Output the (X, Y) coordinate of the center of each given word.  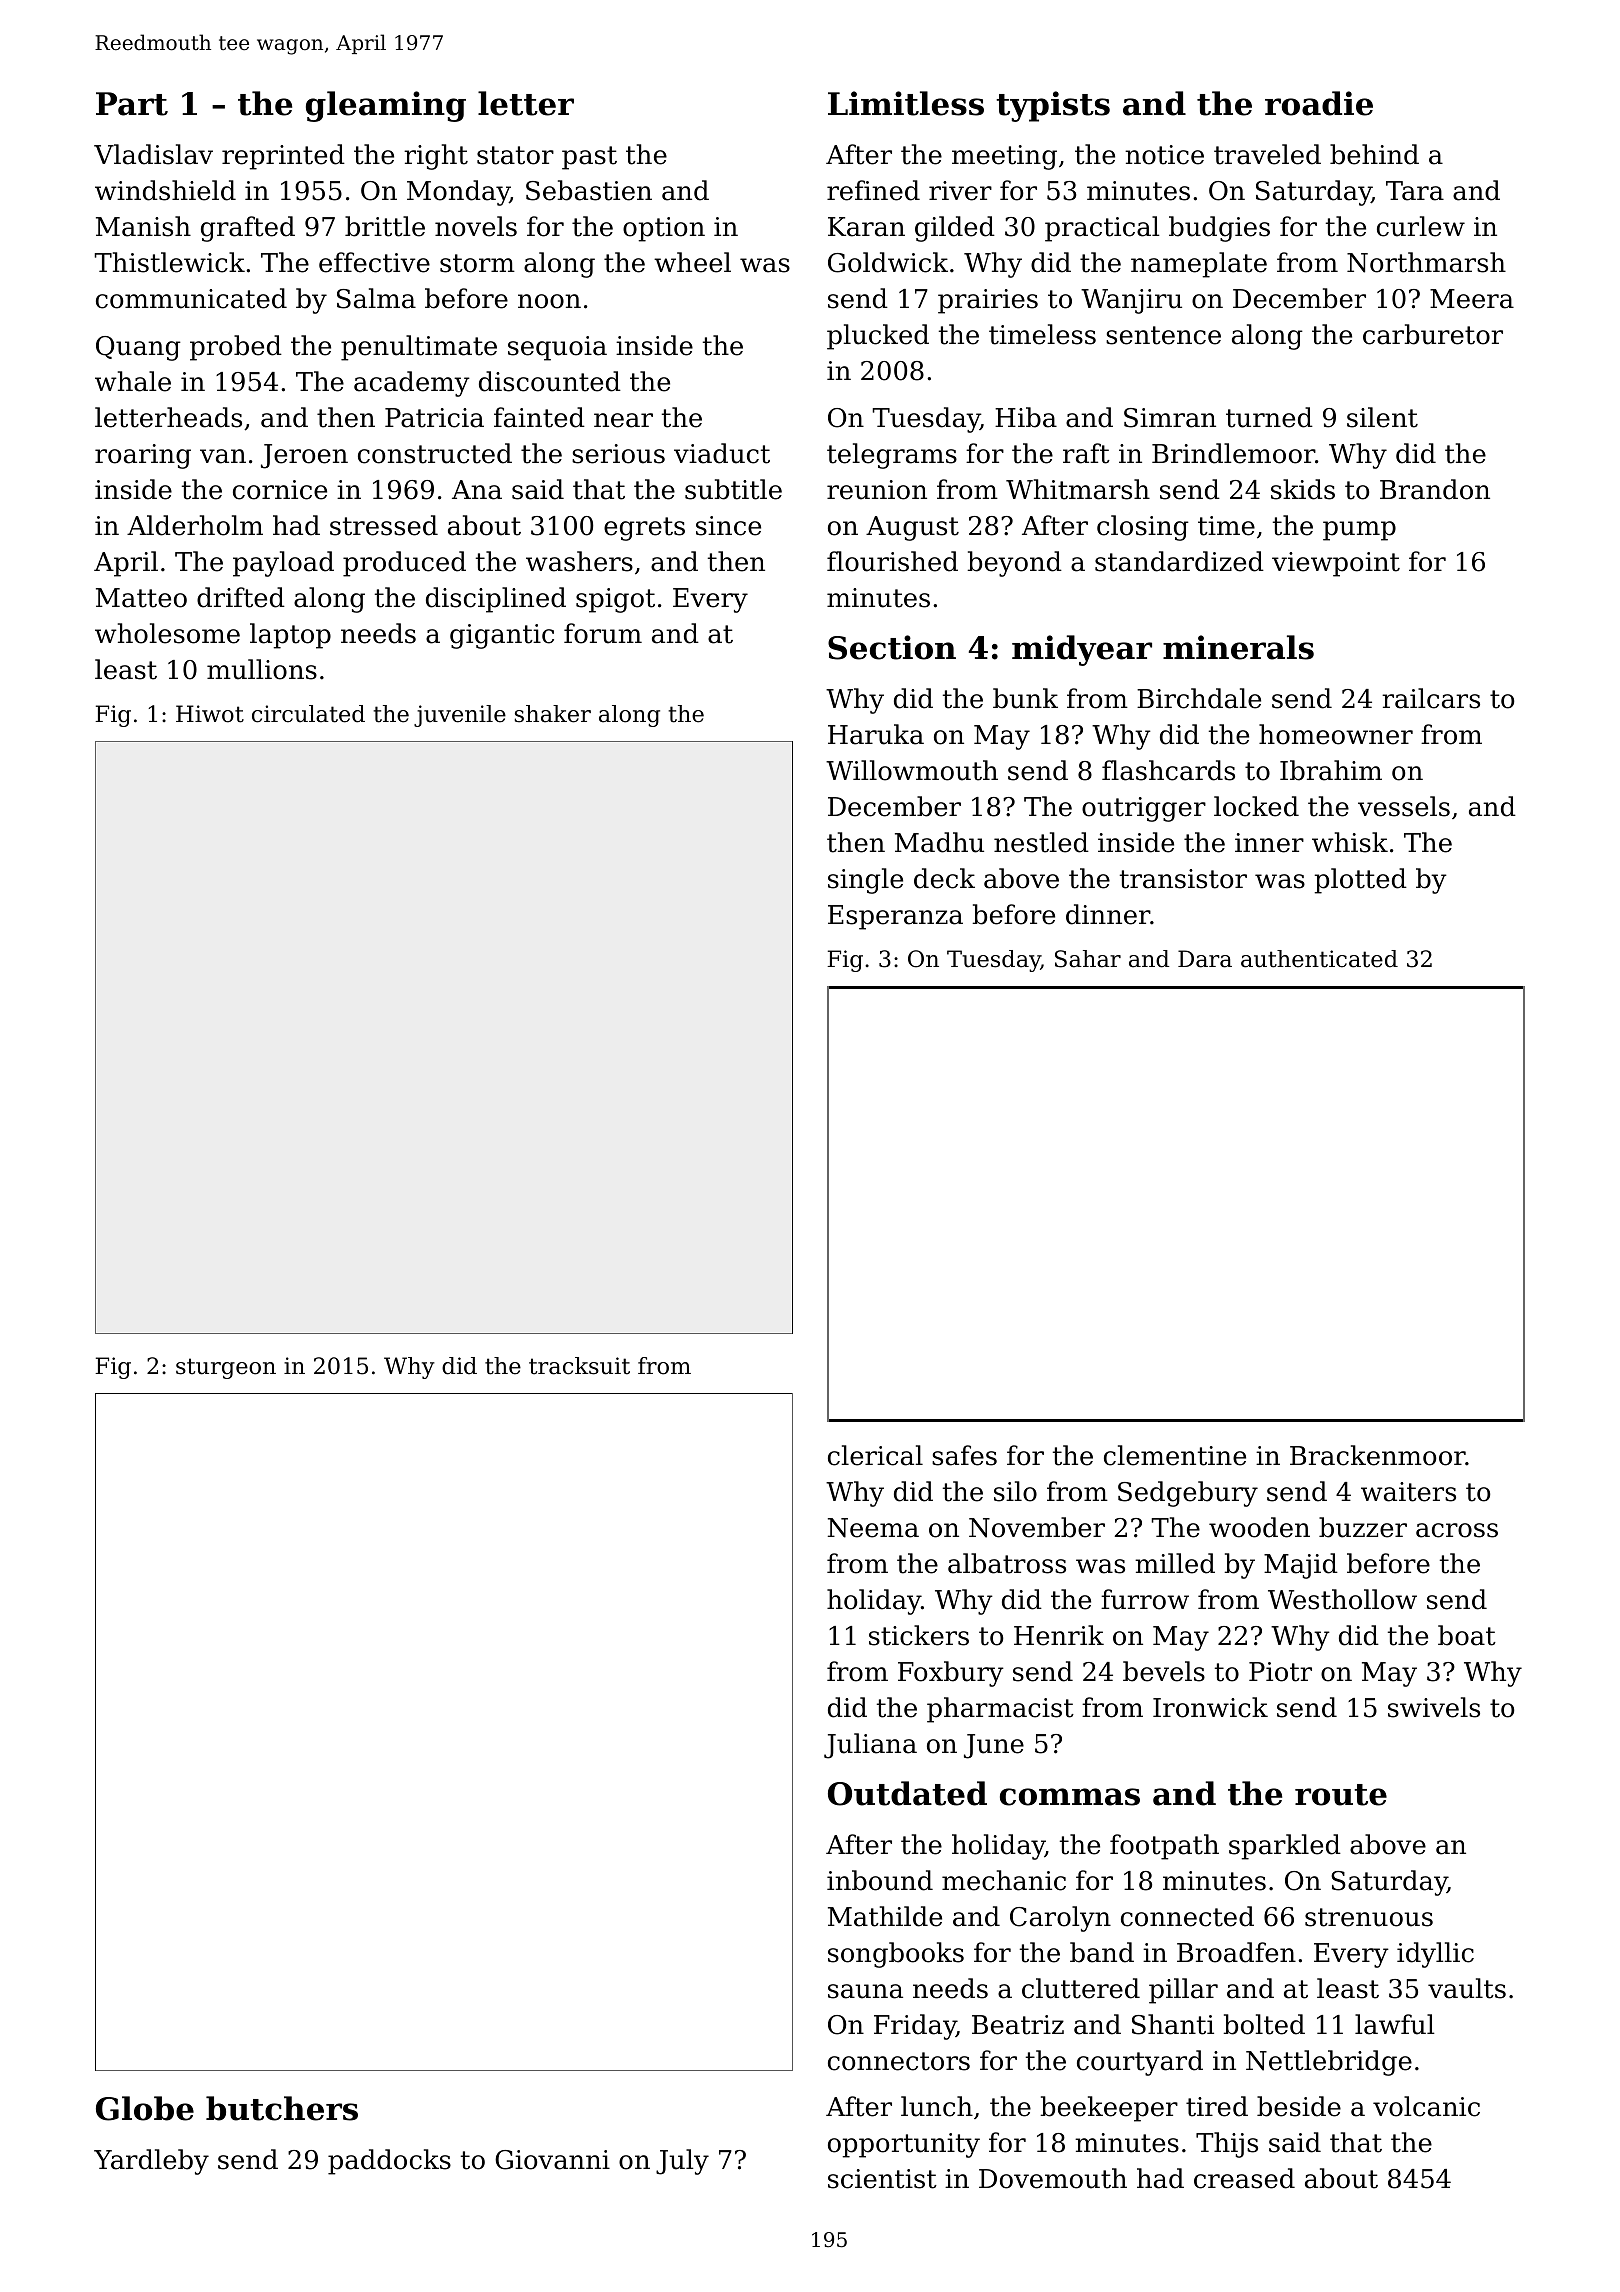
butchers (282, 2108)
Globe (145, 2108)
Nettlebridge (1329, 2063)
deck (944, 878)
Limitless (906, 103)
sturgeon (226, 1368)
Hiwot (210, 714)
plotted (1361, 881)
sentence (1163, 335)
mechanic (1004, 1880)
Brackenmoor (1377, 1455)
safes (964, 1455)
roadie (1319, 103)
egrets (644, 529)
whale (133, 381)
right (436, 157)
